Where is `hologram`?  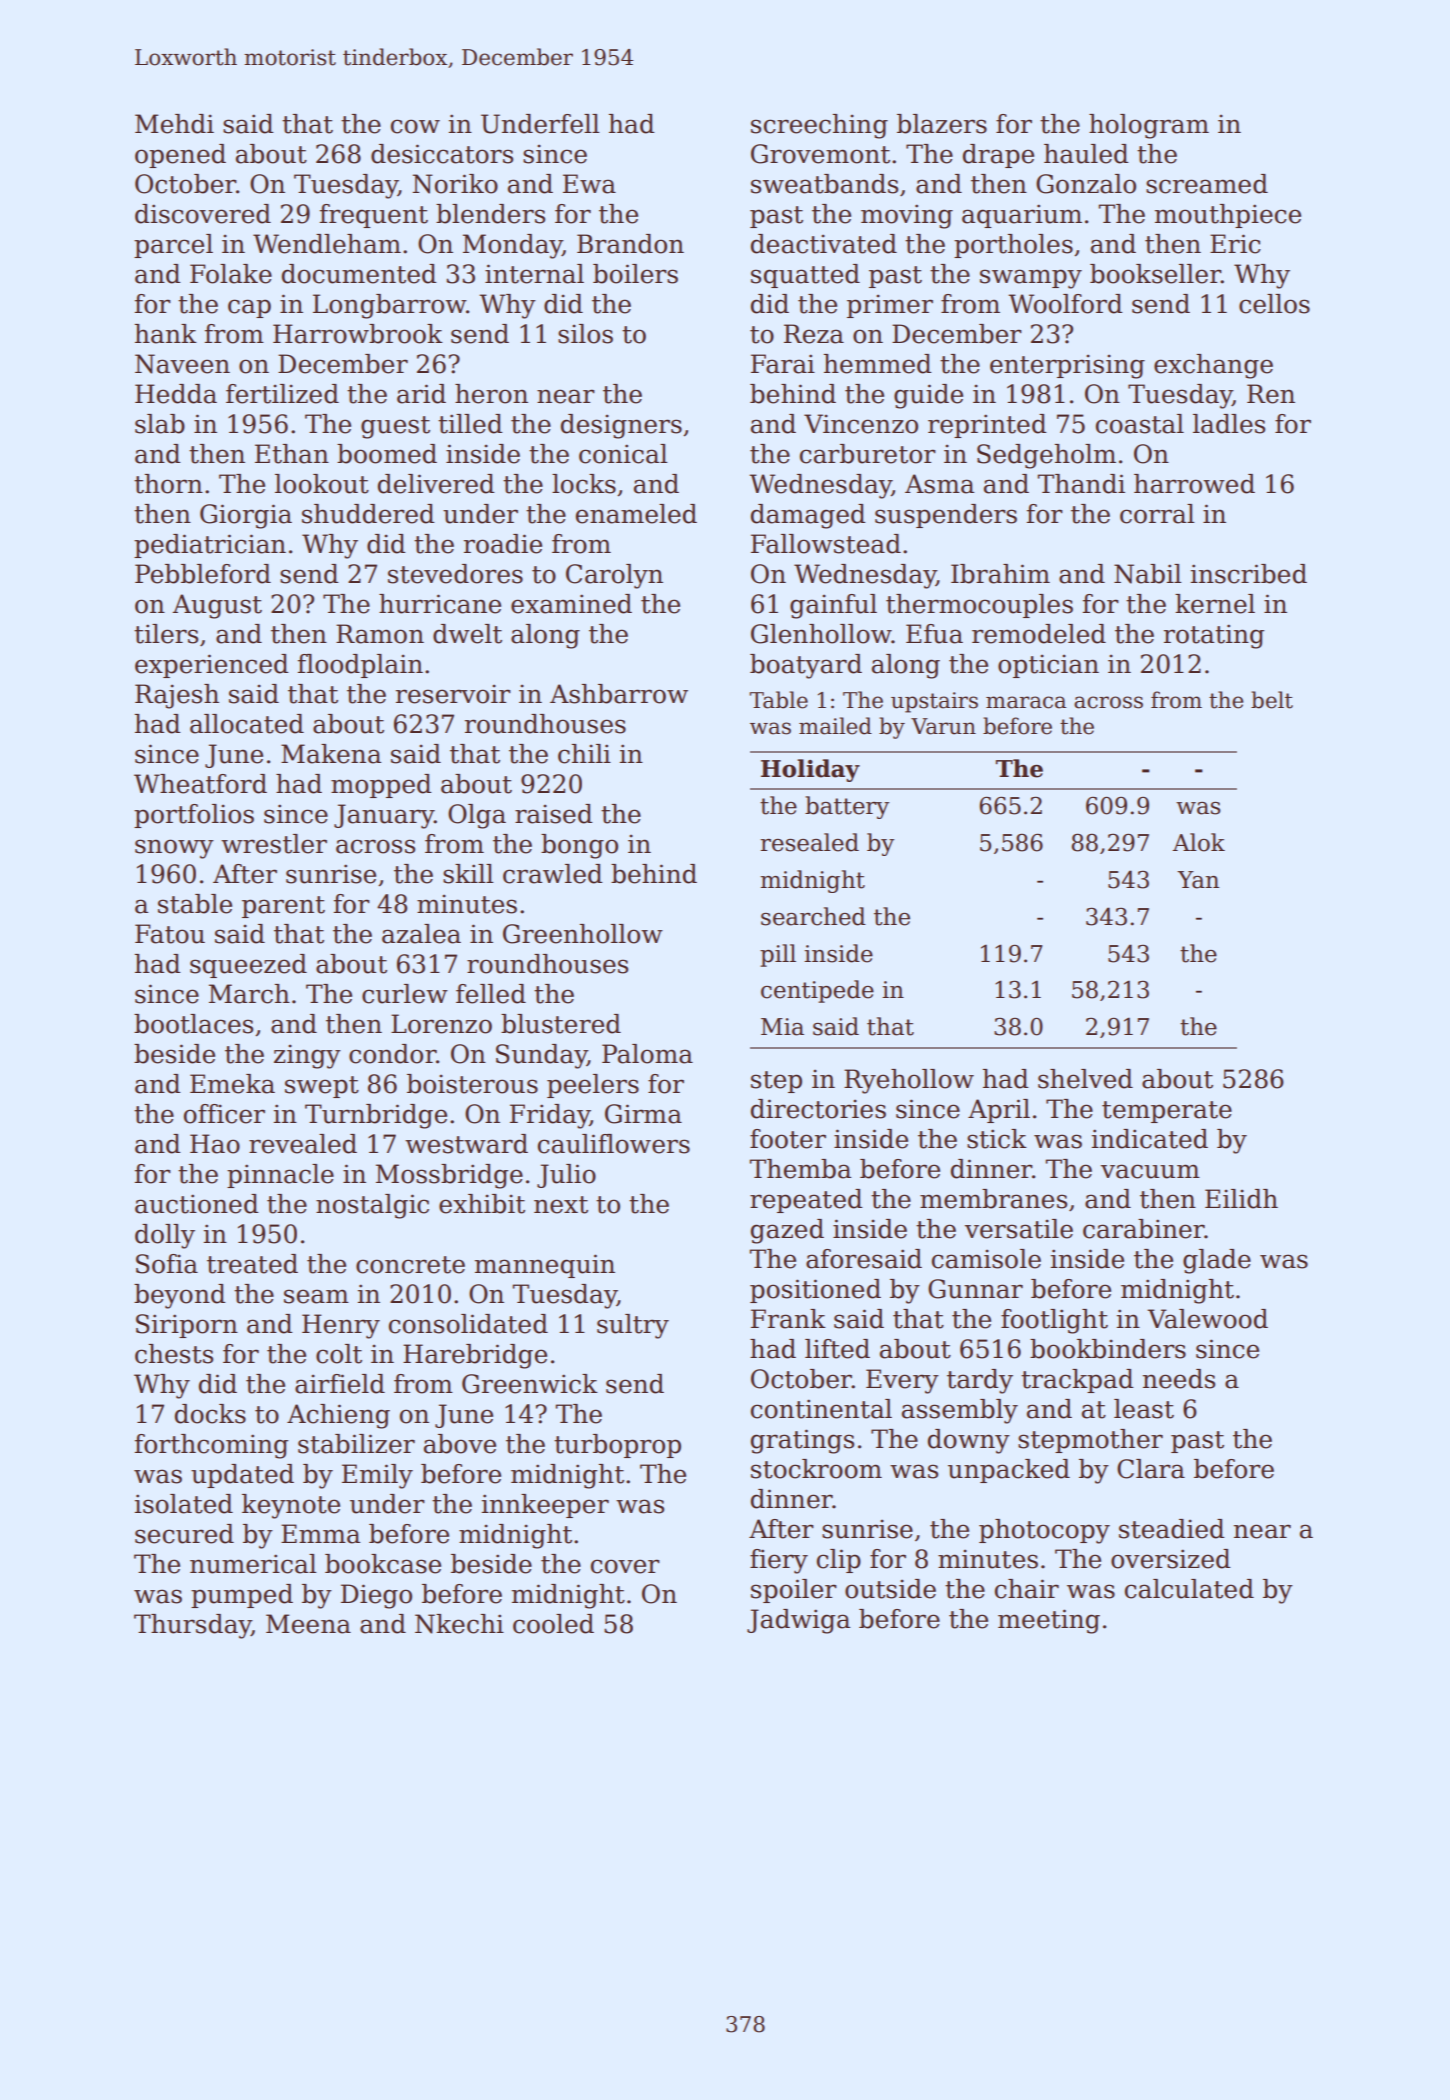
hologram is located at coordinates (1149, 126).
